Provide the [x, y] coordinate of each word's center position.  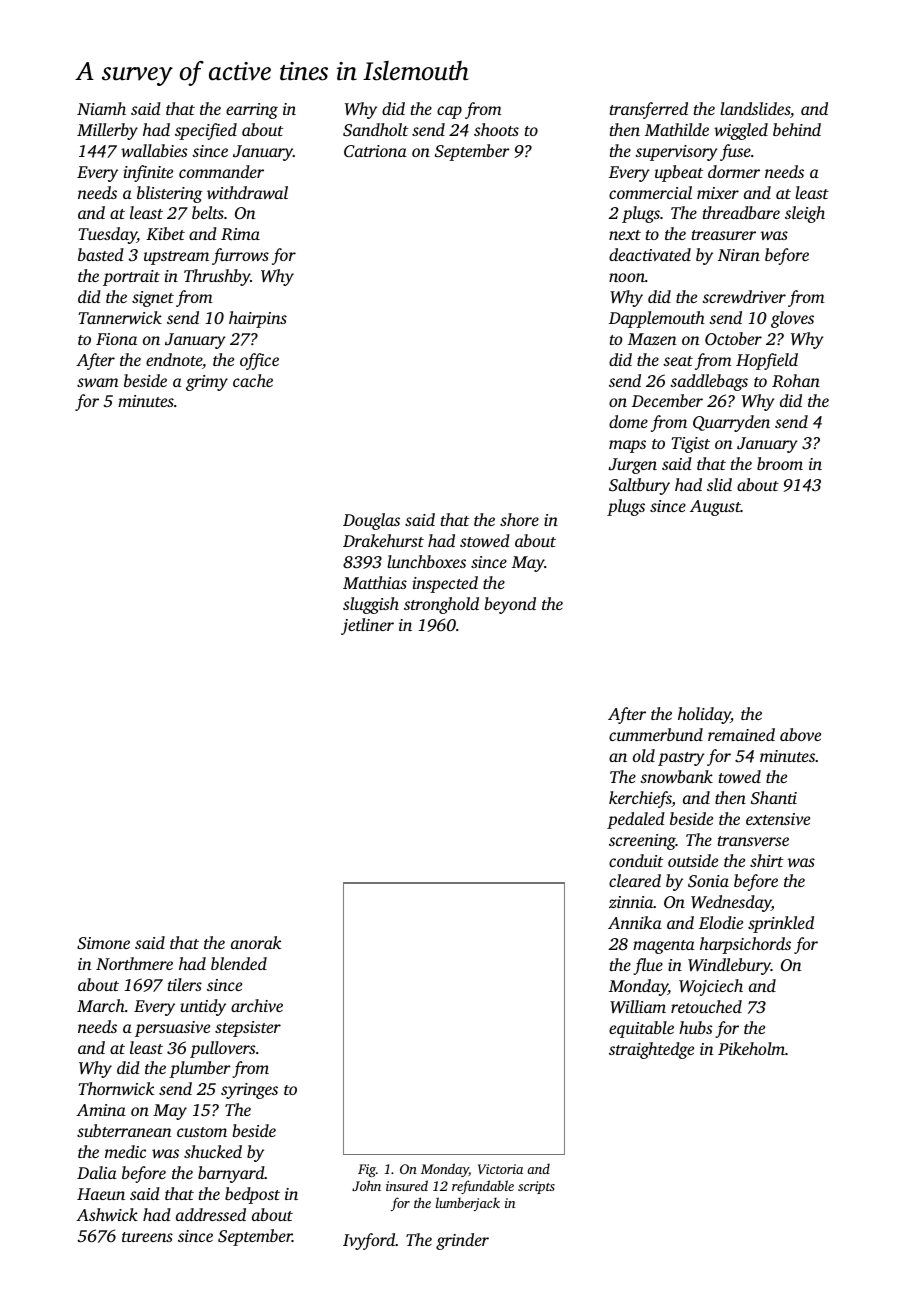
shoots [496, 129]
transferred [649, 110]
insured [407, 1185]
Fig [367, 1170]
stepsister [248, 1029]
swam [98, 382]
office [259, 361]
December [667, 400]
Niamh [101, 108]
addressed [211, 1214]
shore [519, 519]
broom [780, 463]
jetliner [367, 626]
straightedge [651, 1050]
